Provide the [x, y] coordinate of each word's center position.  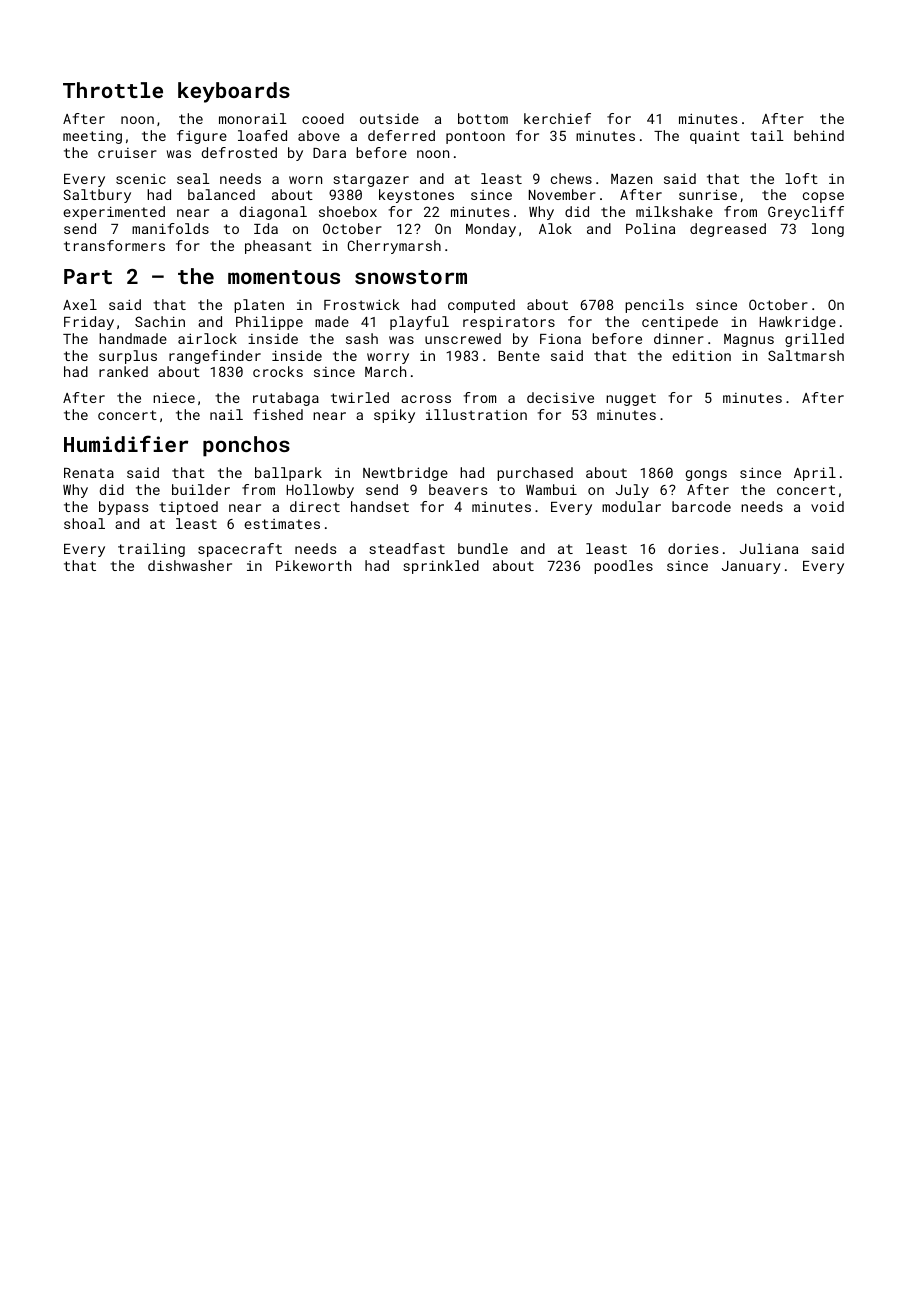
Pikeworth [313, 565]
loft [801, 178]
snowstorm [411, 277]
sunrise [708, 194]
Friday [89, 323]
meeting [92, 137]
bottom [483, 118]
